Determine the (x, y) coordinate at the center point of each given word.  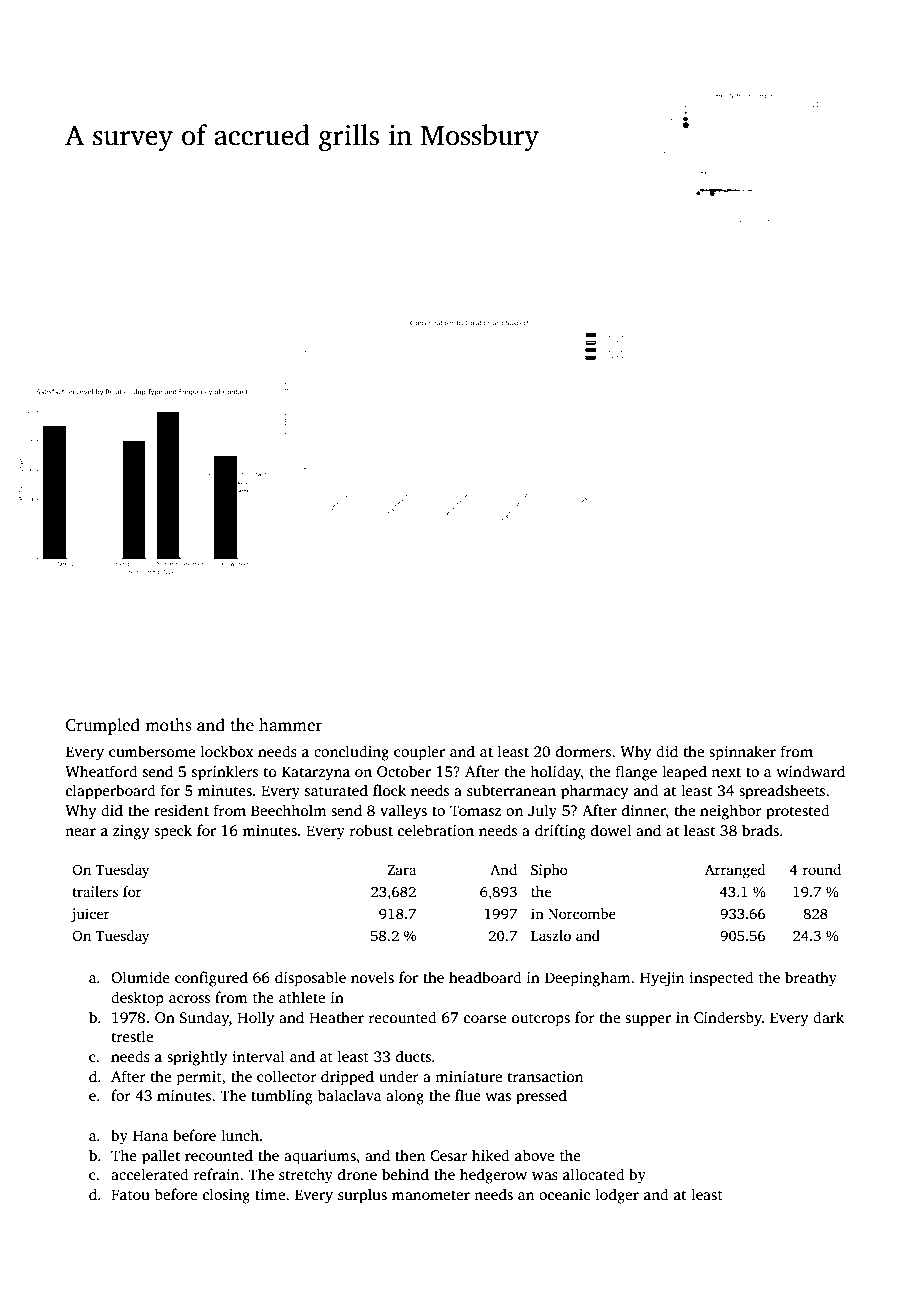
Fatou (130, 1194)
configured (211, 979)
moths (168, 725)
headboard (485, 977)
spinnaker (742, 753)
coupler (419, 753)
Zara (402, 870)
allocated (594, 1174)
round (821, 869)
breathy (811, 979)
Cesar (449, 1156)
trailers (95, 891)
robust (371, 830)
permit (199, 1078)
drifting (560, 832)
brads (760, 830)
